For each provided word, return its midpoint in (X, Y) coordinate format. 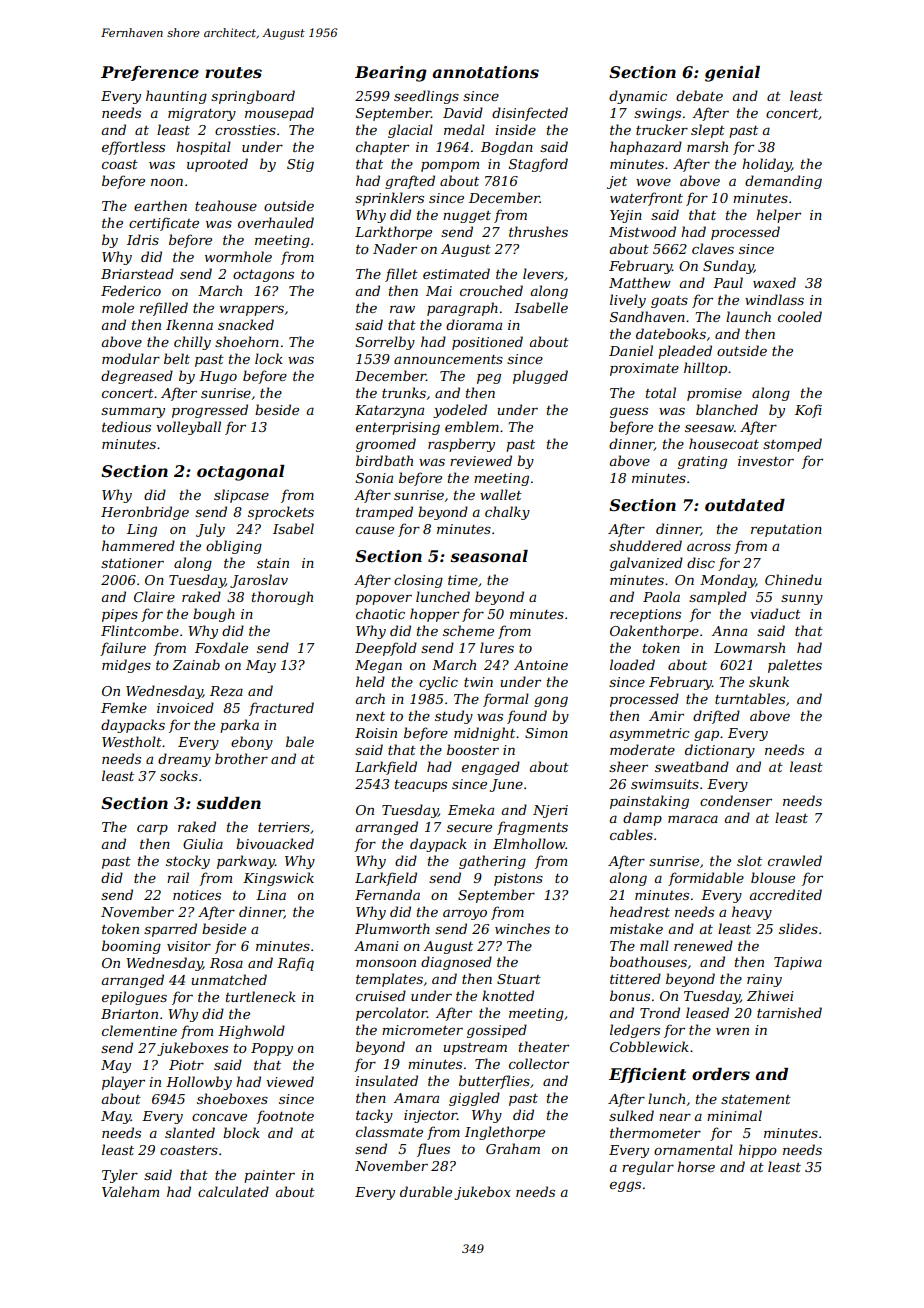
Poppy (272, 1049)
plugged (540, 377)
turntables (750, 698)
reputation (786, 530)
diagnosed (456, 963)
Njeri (550, 811)
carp (152, 829)
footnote (285, 1117)
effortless (133, 148)
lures (497, 647)
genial (732, 74)
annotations (485, 72)
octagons (263, 276)
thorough (282, 598)
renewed (703, 945)
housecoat (724, 443)
